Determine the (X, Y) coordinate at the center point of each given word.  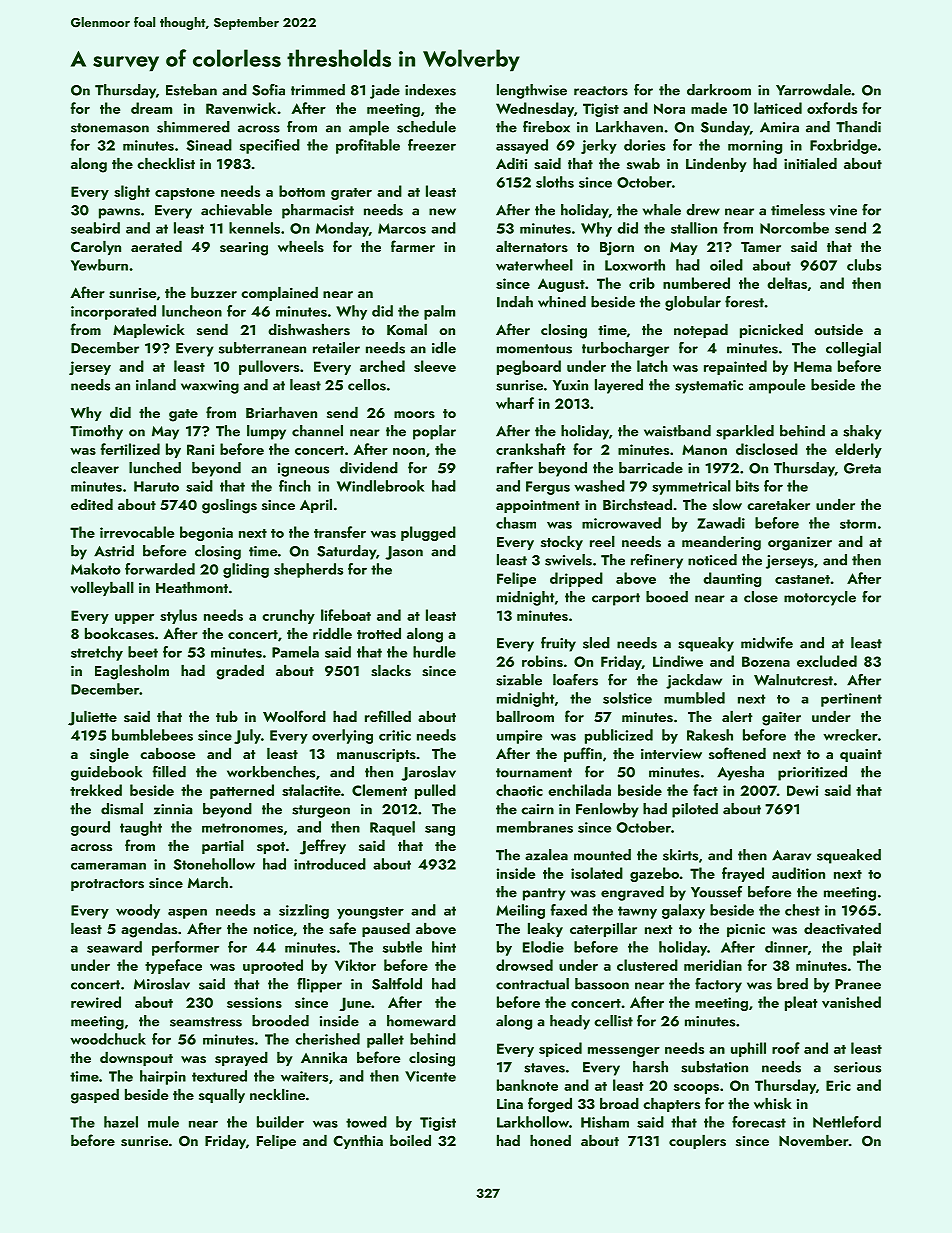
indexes (430, 90)
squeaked (849, 856)
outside (838, 330)
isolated (597, 873)
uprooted (273, 966)
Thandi (858, 127)
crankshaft (530, 449)
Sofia (268, 90)
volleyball (102, 589)
